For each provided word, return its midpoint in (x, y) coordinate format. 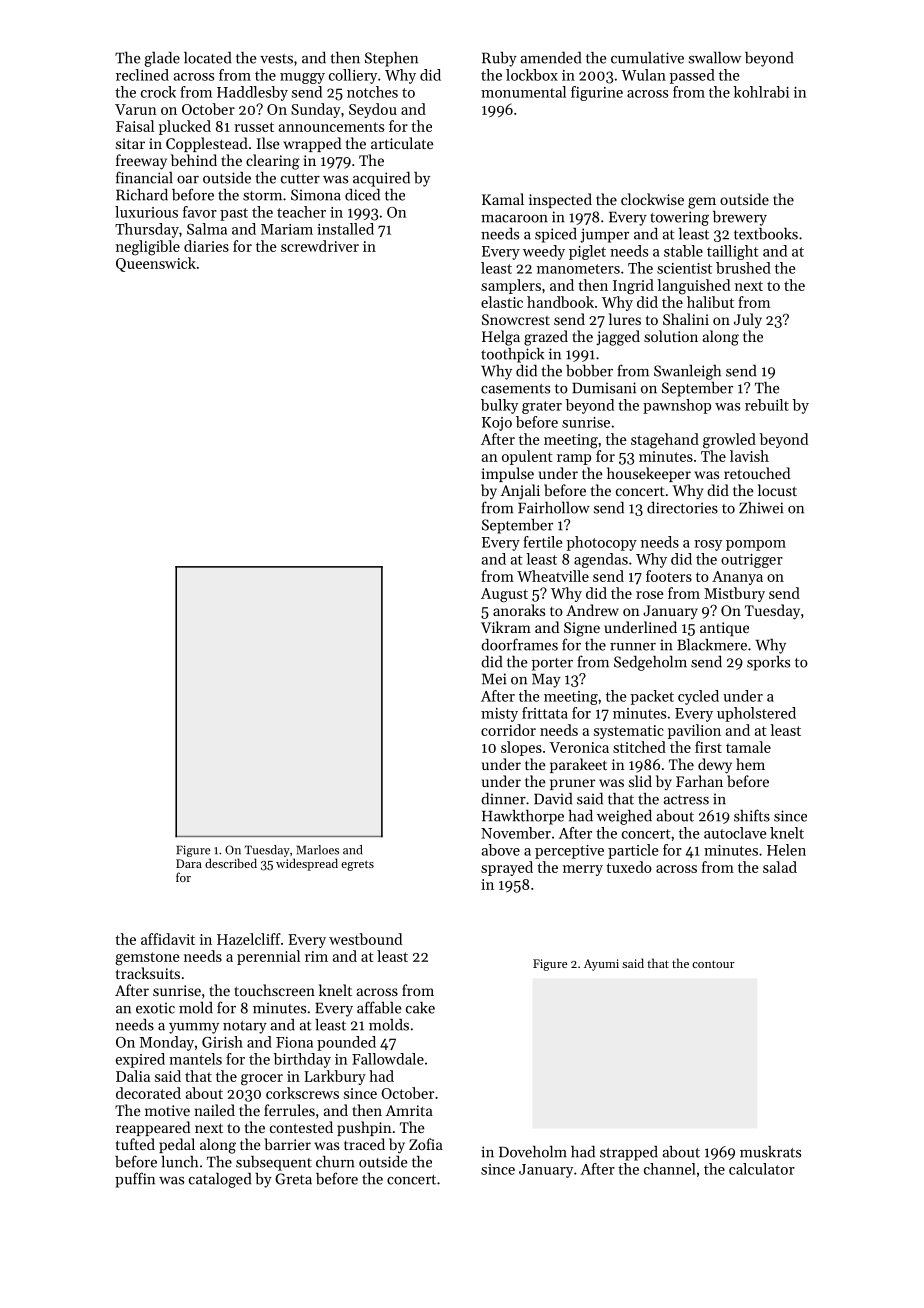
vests (276, 59)
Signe (582, 629)
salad (780, 867)
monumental (523, 92)
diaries (206, 246)
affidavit (168, 939)
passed (692, 76)
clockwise (652, 199)
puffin (135, 1180)
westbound (365, 939)
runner (633, 647)
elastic (502, 302)
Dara (189, 863)
